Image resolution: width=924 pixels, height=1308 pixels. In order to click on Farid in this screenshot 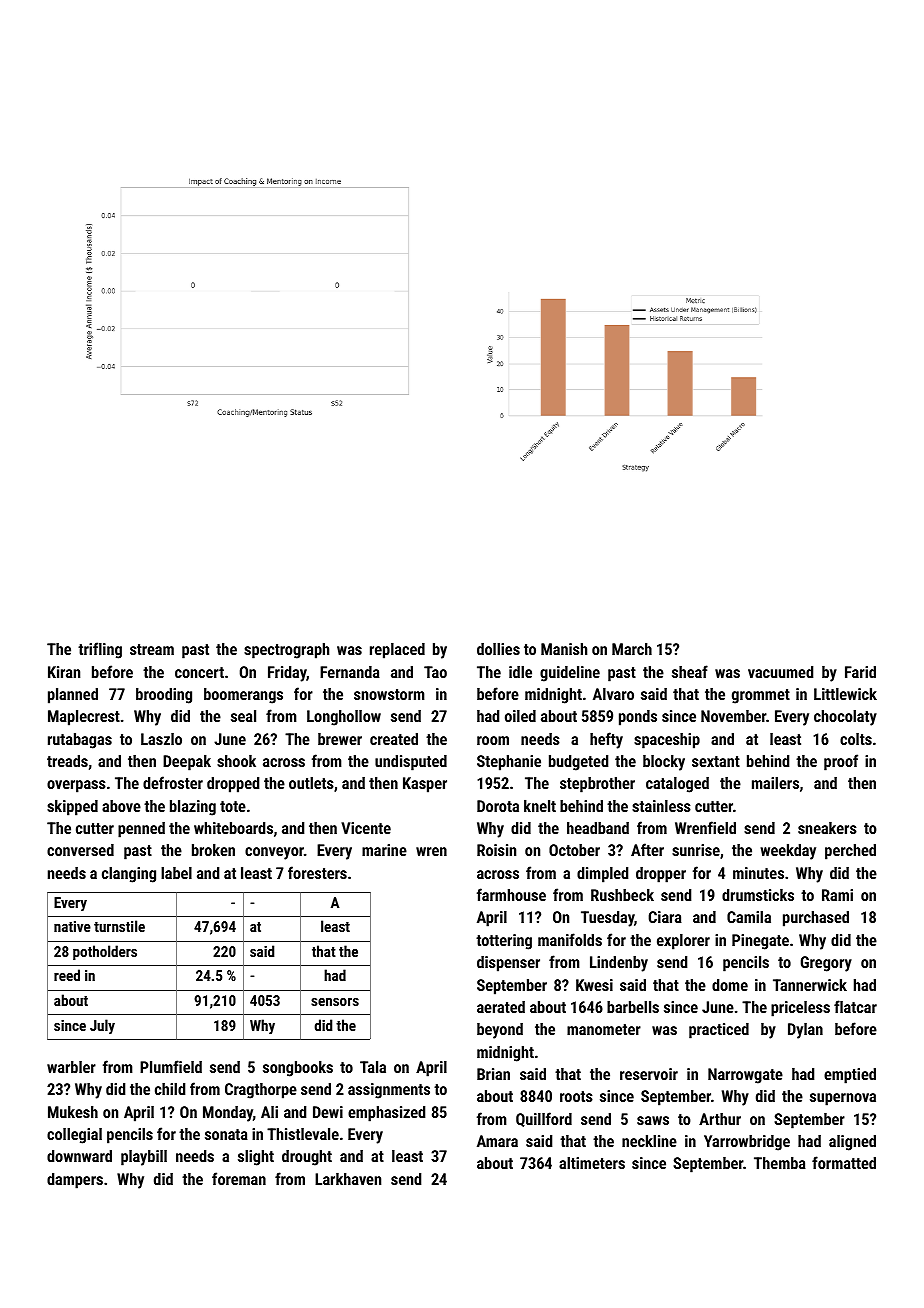, I will do `click(860, 672)`.
